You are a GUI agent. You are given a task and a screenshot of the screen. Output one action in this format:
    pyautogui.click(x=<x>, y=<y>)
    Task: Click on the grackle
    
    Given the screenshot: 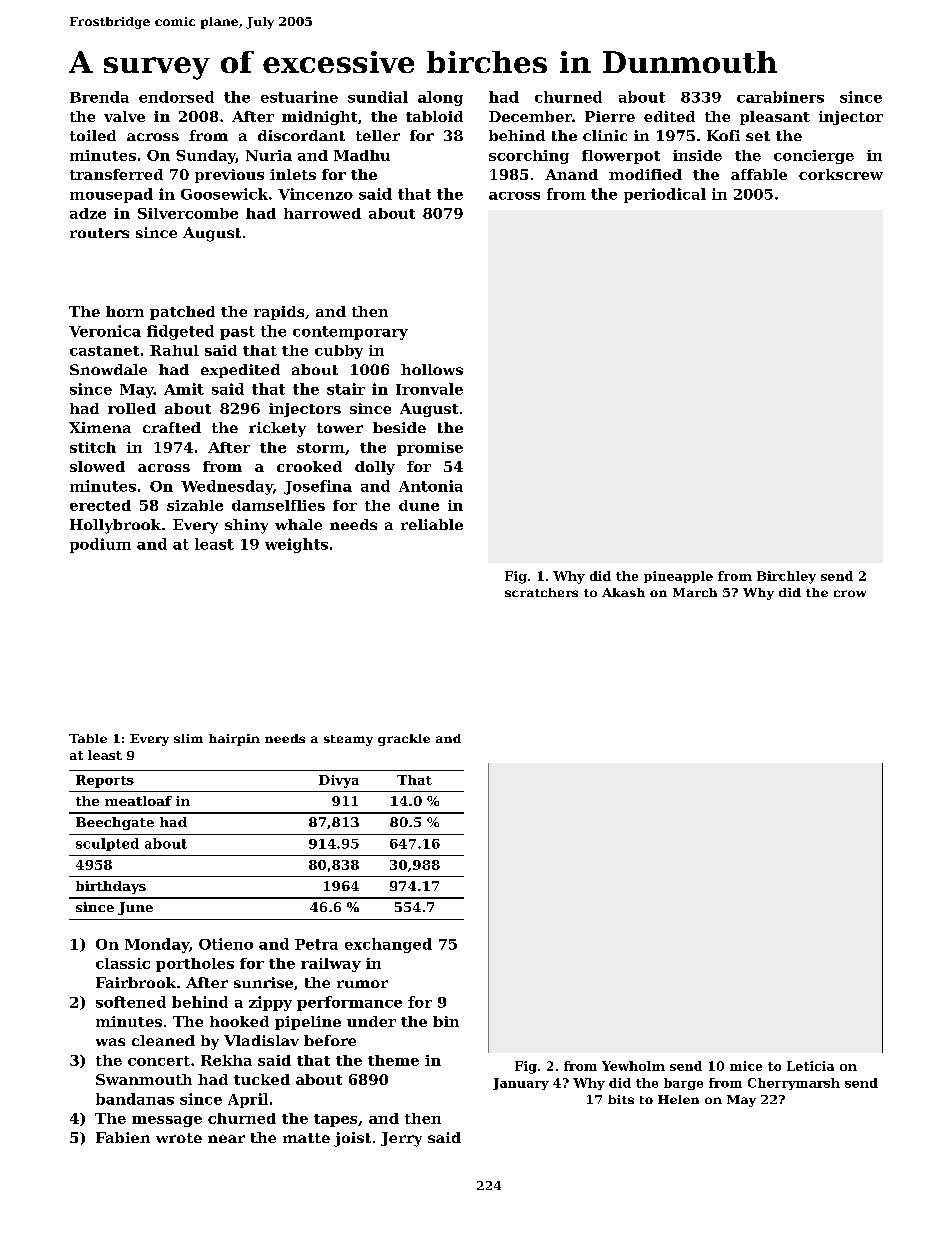 What is the action you would take?
    pyautogui.click(x=404, y=740)
